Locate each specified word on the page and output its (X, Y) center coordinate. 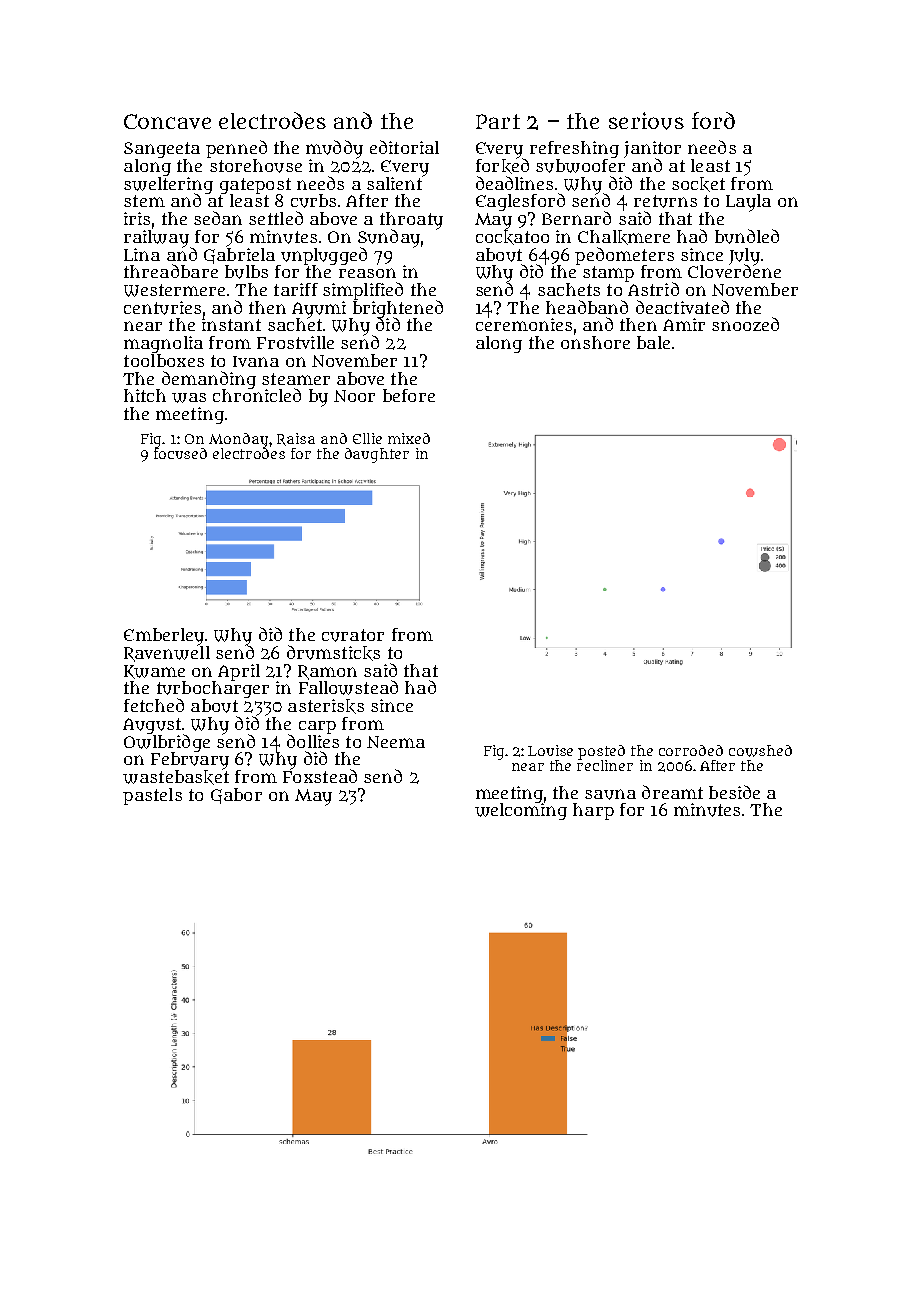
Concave (167, 121)
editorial (404, 147)
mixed (409, 438)
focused (180, 453)
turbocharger (213, 690)
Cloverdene (734, 271)
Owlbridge (167, 743)
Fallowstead (348, 687)
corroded (691, 750)
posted (601, 752)
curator (353, 635)
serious (646, 121)
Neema (396, 742)
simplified (363, 291)
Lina (142, 254)
